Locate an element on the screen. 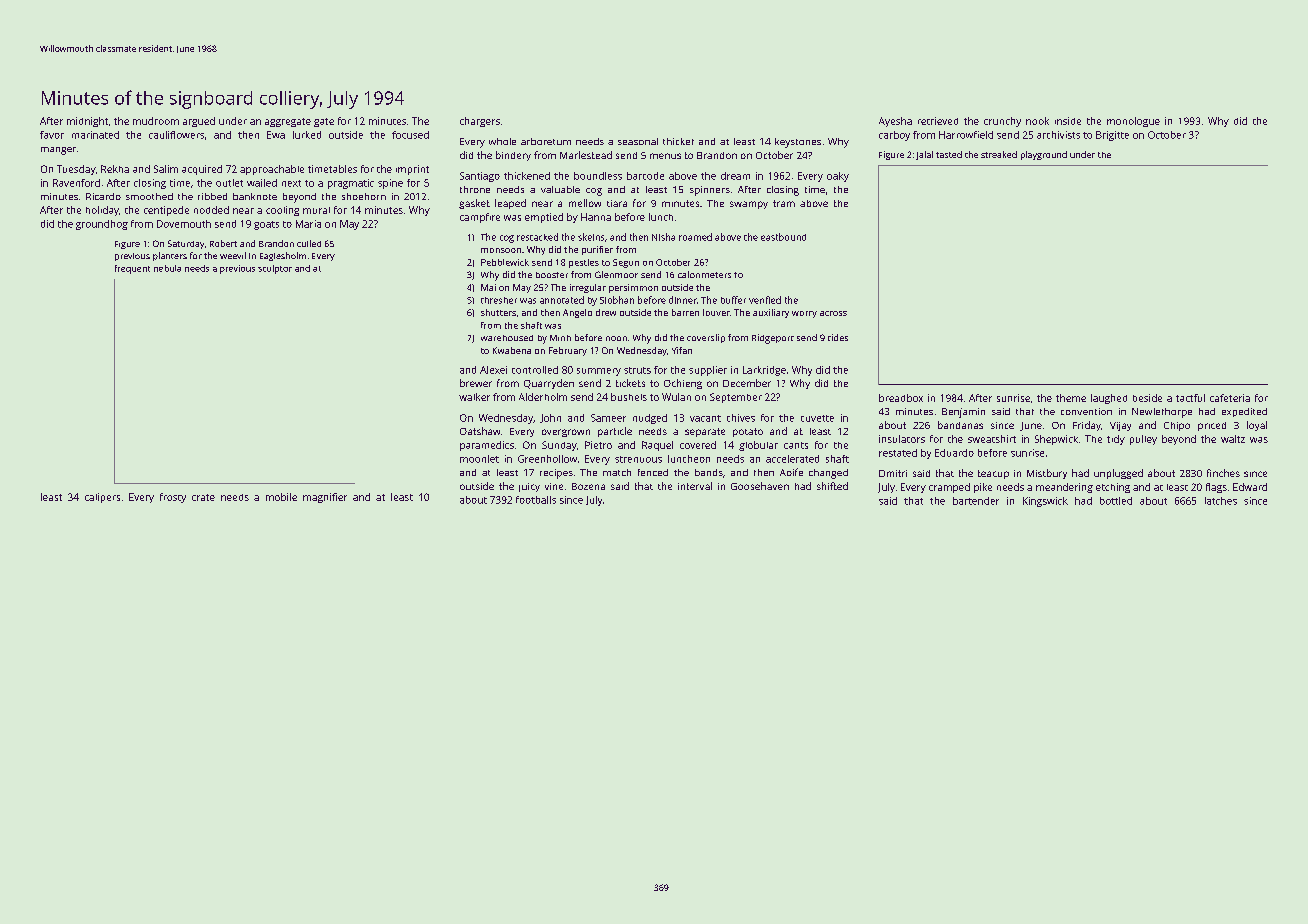  Brigitte is located at coordinates (1112, 136).
